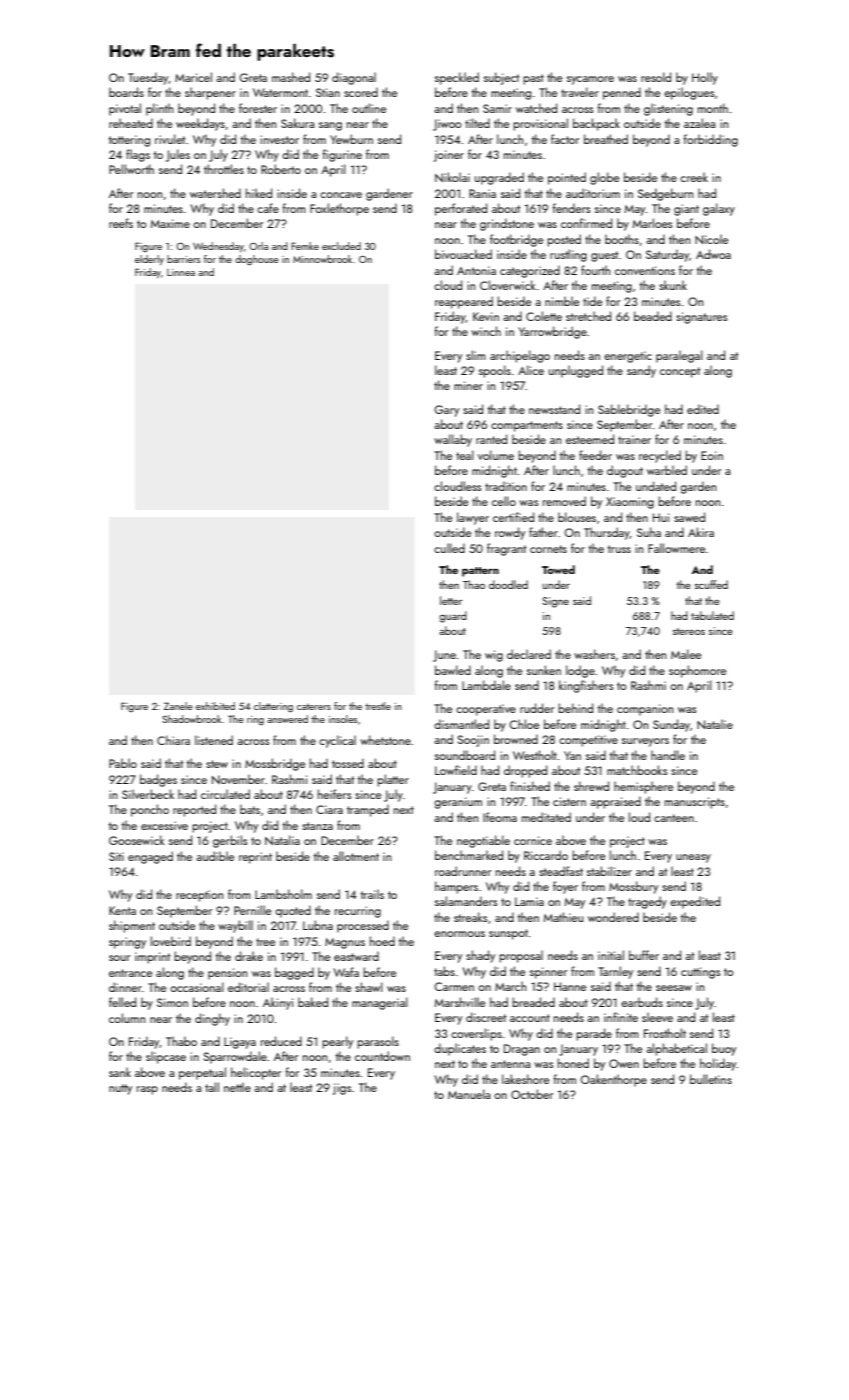 The width and height of the image is (849, 1400). Describe the element at coordinates (486, 316) in the image. I see `Kevin` at that location.
